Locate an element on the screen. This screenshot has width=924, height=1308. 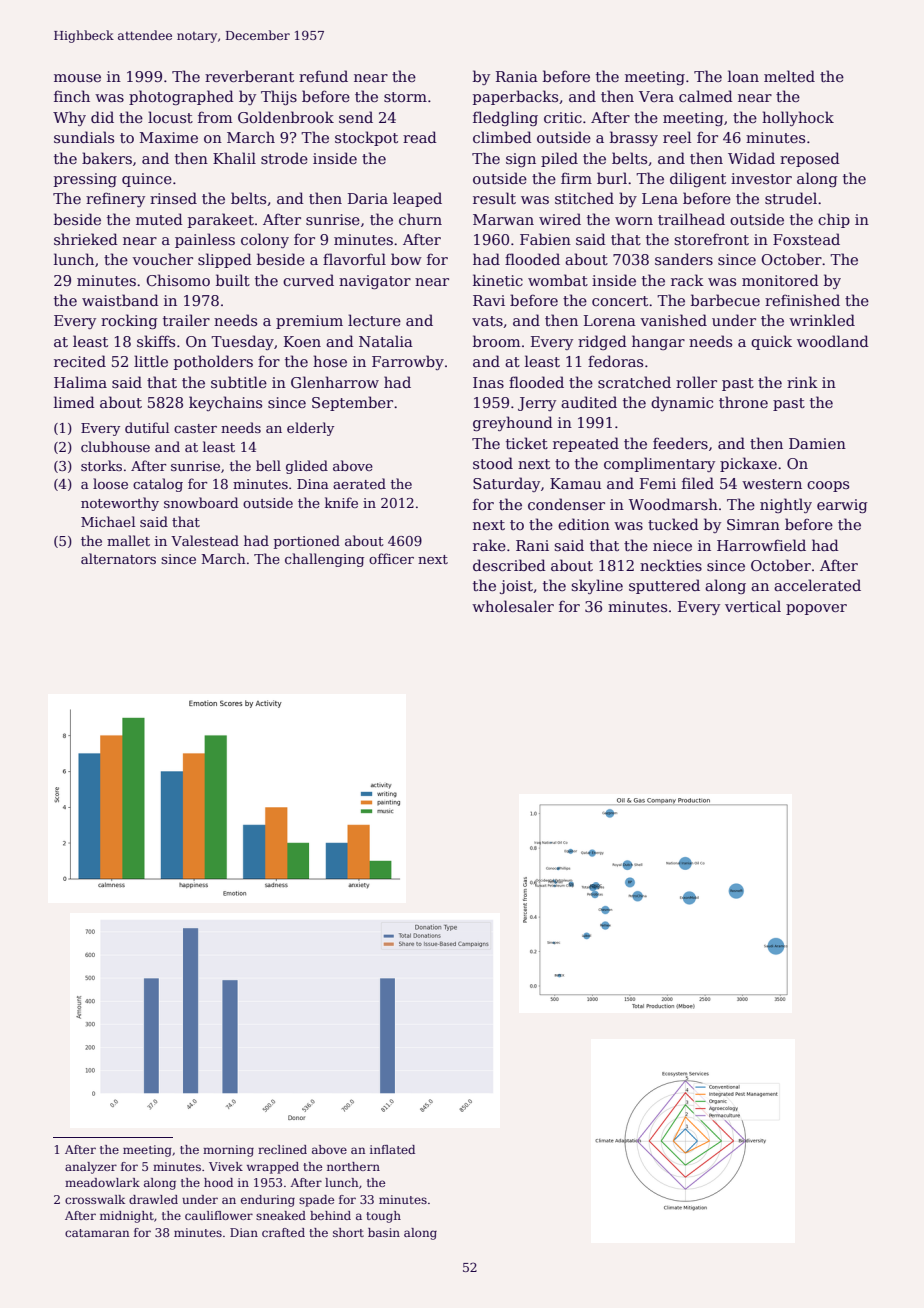
basin is located at coordinates (384, 1232).
